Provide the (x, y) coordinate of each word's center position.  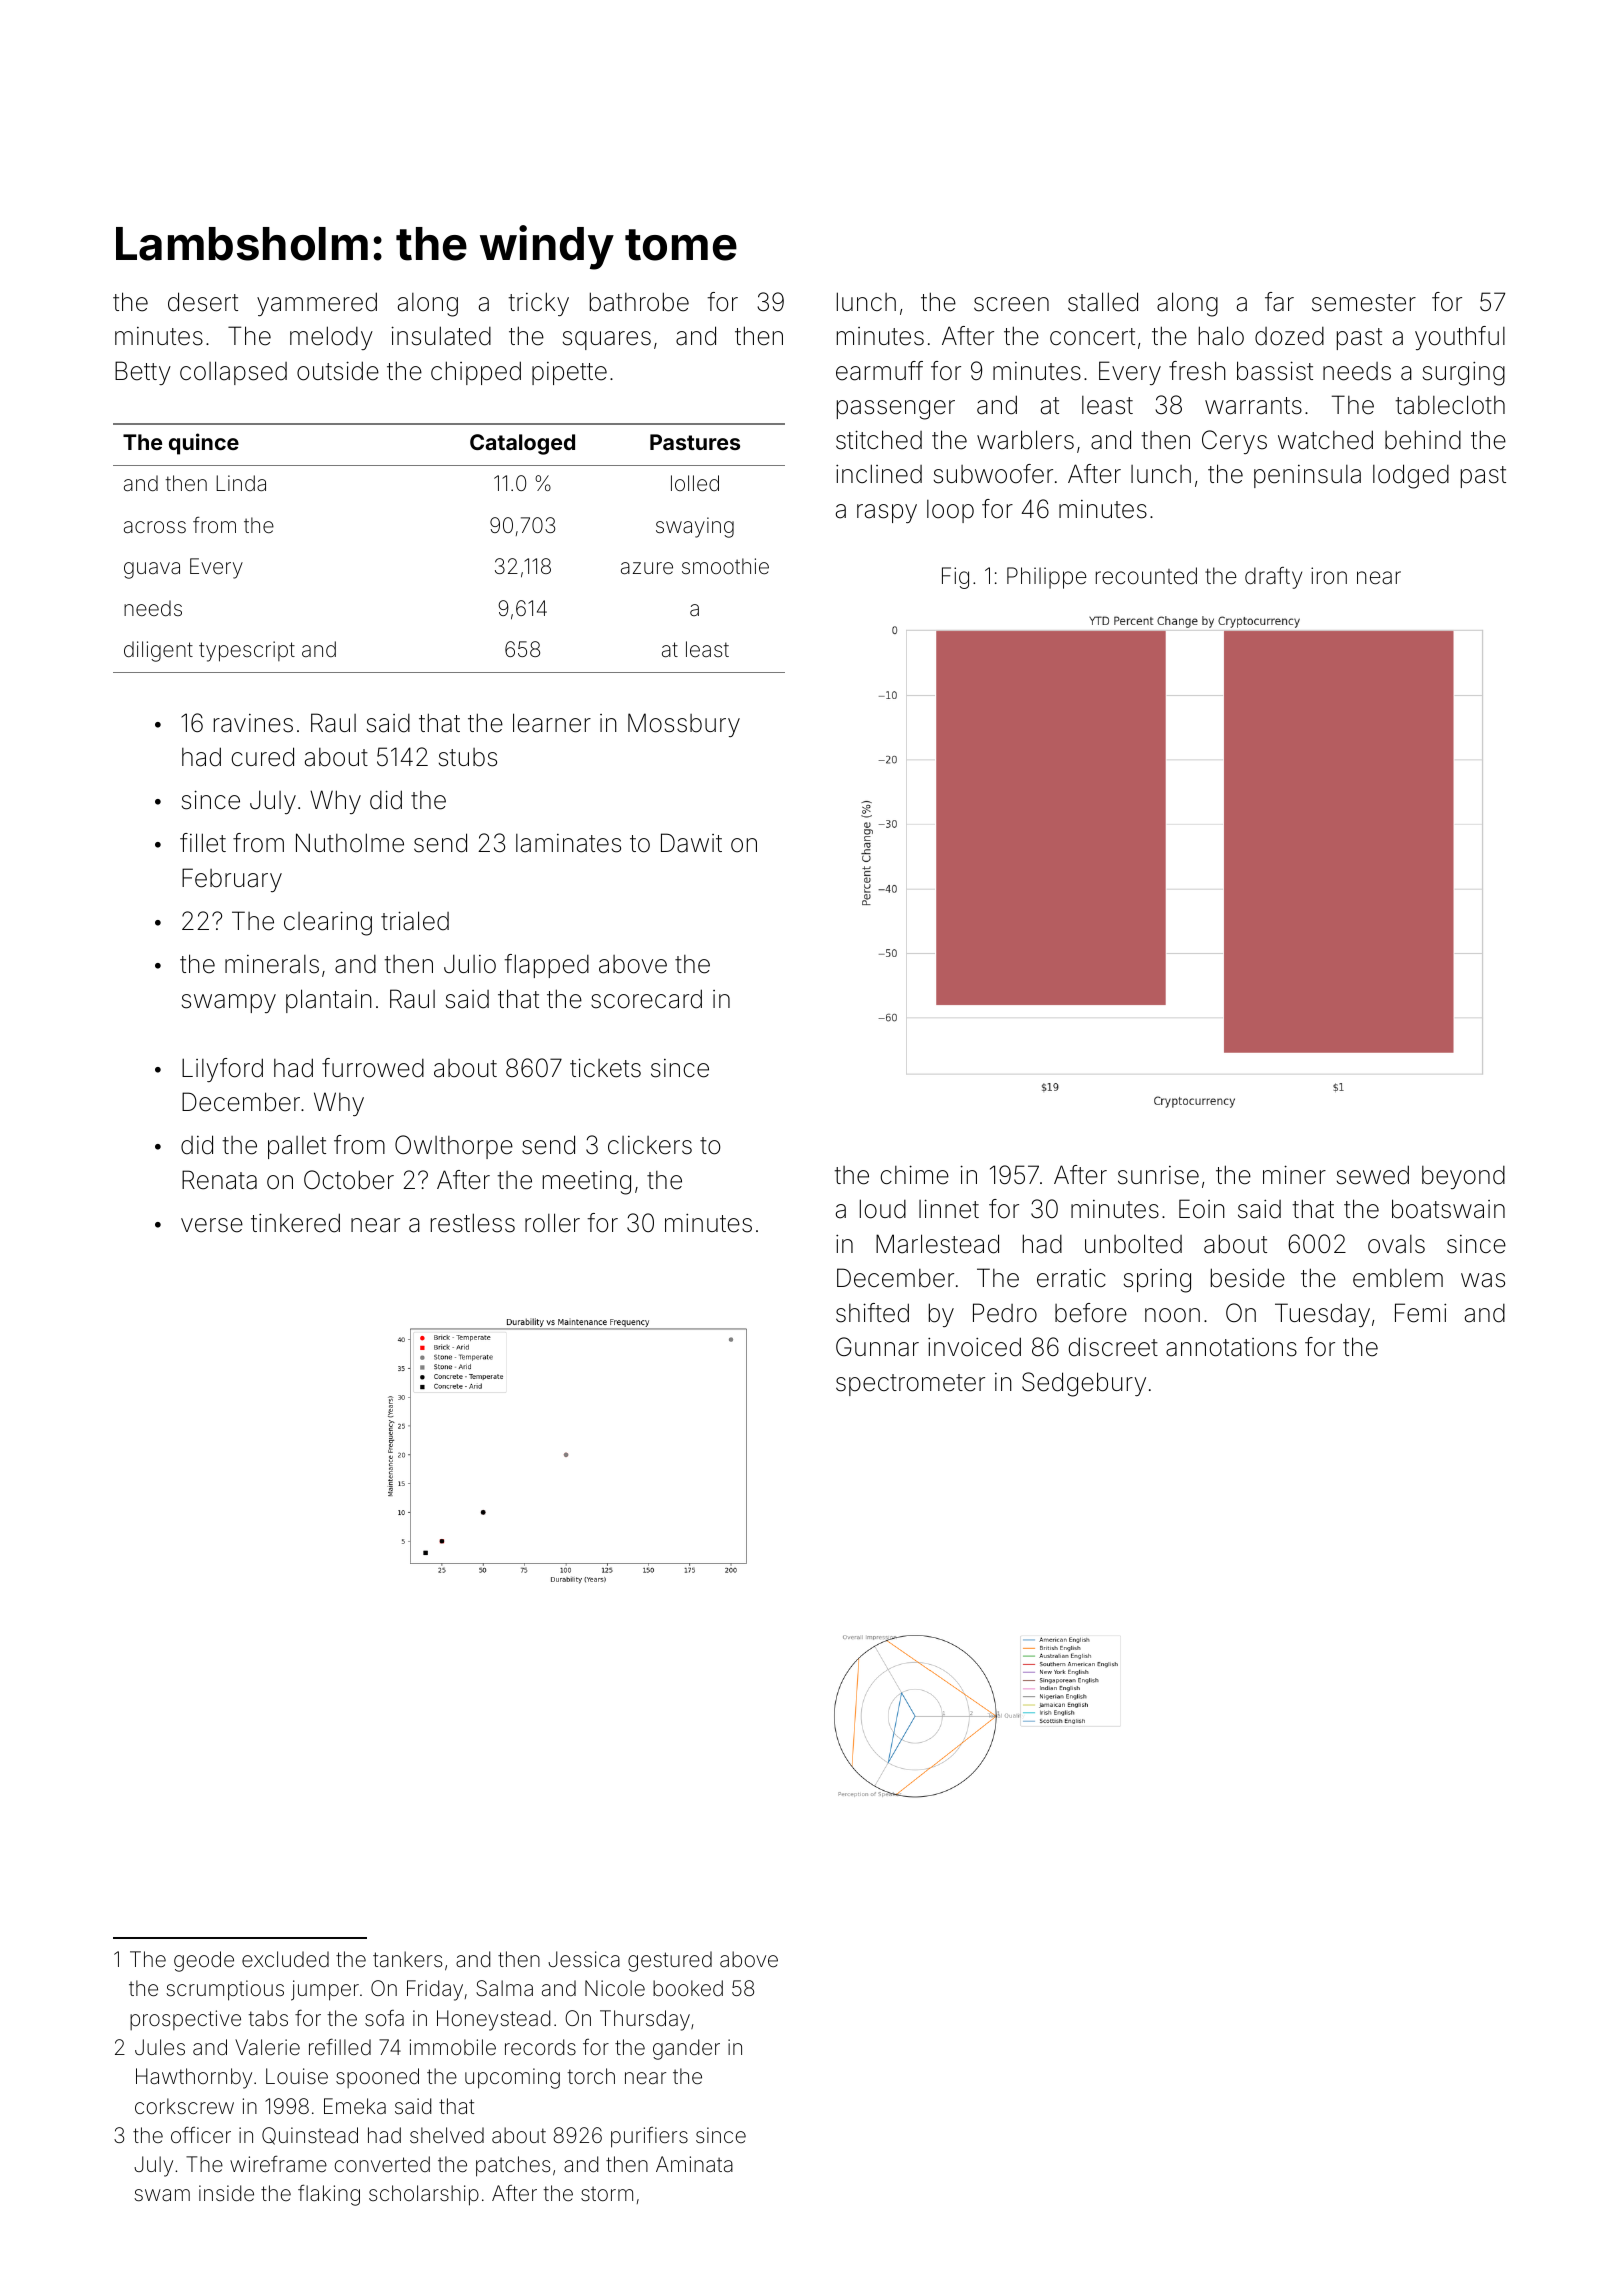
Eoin (1202, 1209)
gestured (670, 1961)
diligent (158, 651)
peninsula (1307, 476)
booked (688, 1988)
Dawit (691, 843)
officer (201, 2134)
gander (686, 2049)
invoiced (974, 1347)
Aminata (694, 2164)
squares (607, 340)
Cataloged (522, 444)
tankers (407, 1959)
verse (212, 1225)
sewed (1373, 1175)
